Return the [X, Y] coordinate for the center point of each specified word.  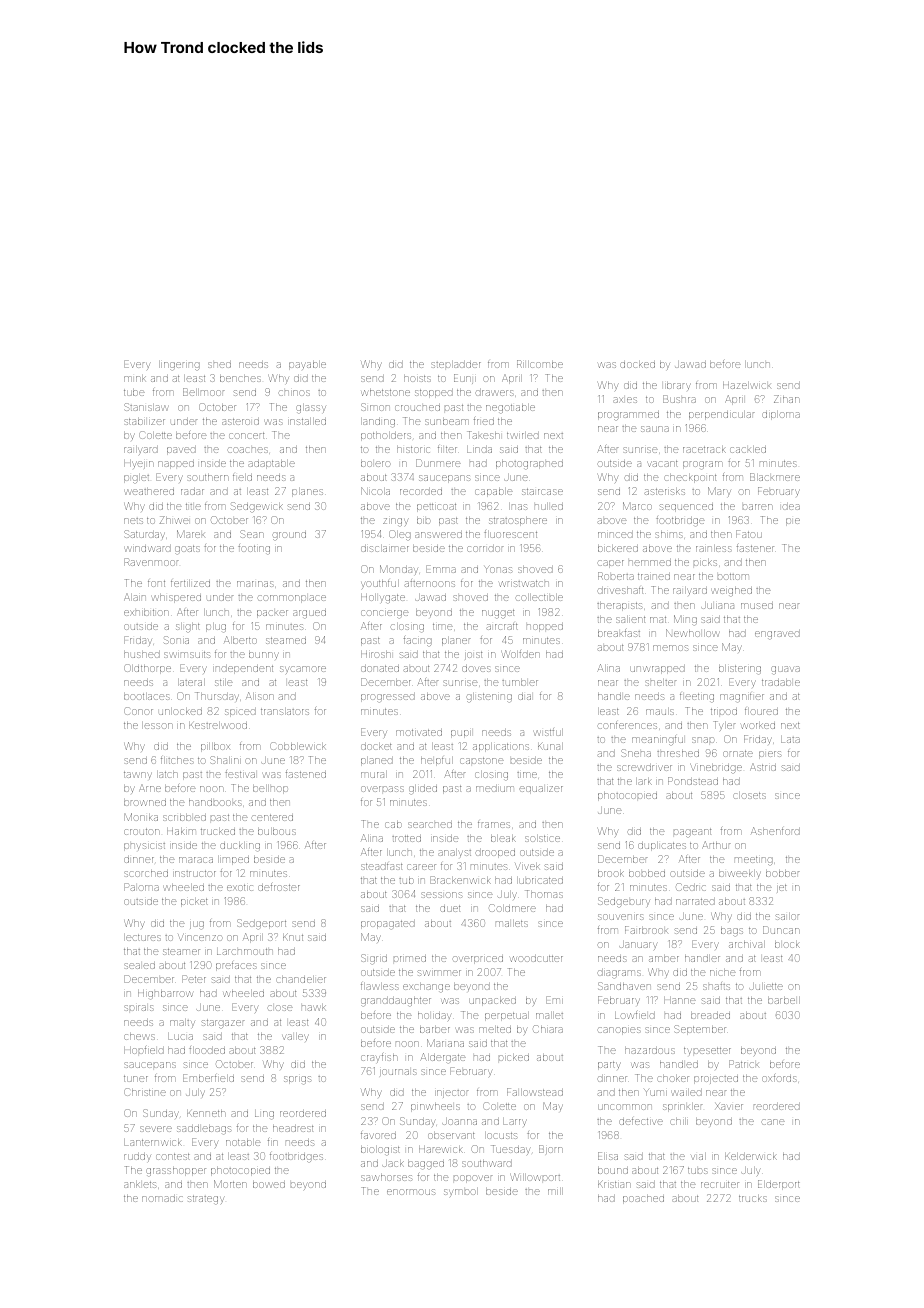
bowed [269, 1184]
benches [240, 378]
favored [378, 1135]
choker [673, 1078]
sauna [655, 429]
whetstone [386, 392]
